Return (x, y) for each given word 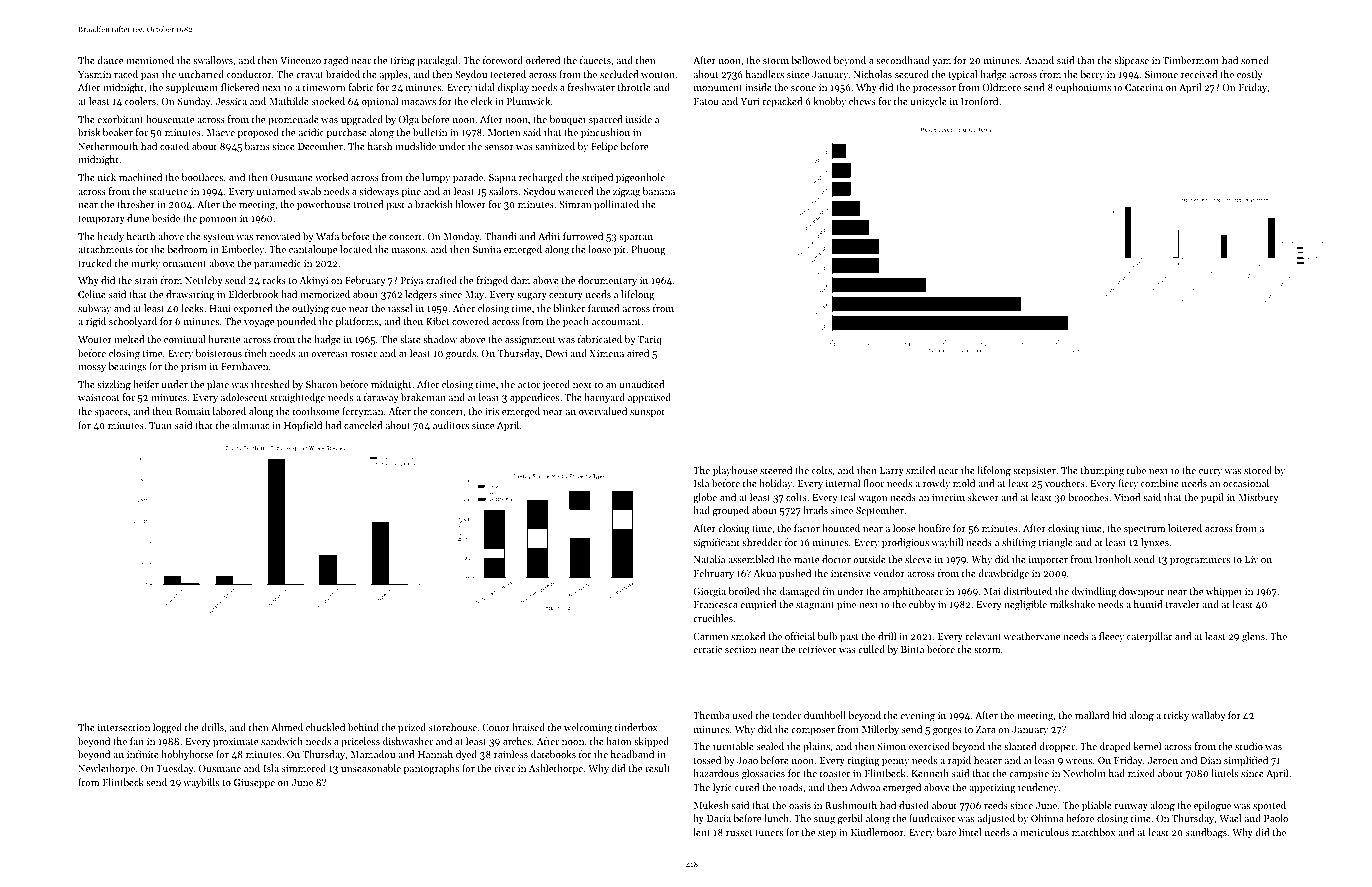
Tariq (650, 340)
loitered (1185, 528)
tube (1136, 470)
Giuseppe (254, 783)
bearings (127, 367)
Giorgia (709, 593)
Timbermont (1191, 60)
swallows (213, 60)
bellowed (811, 60)
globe (705, 498)
